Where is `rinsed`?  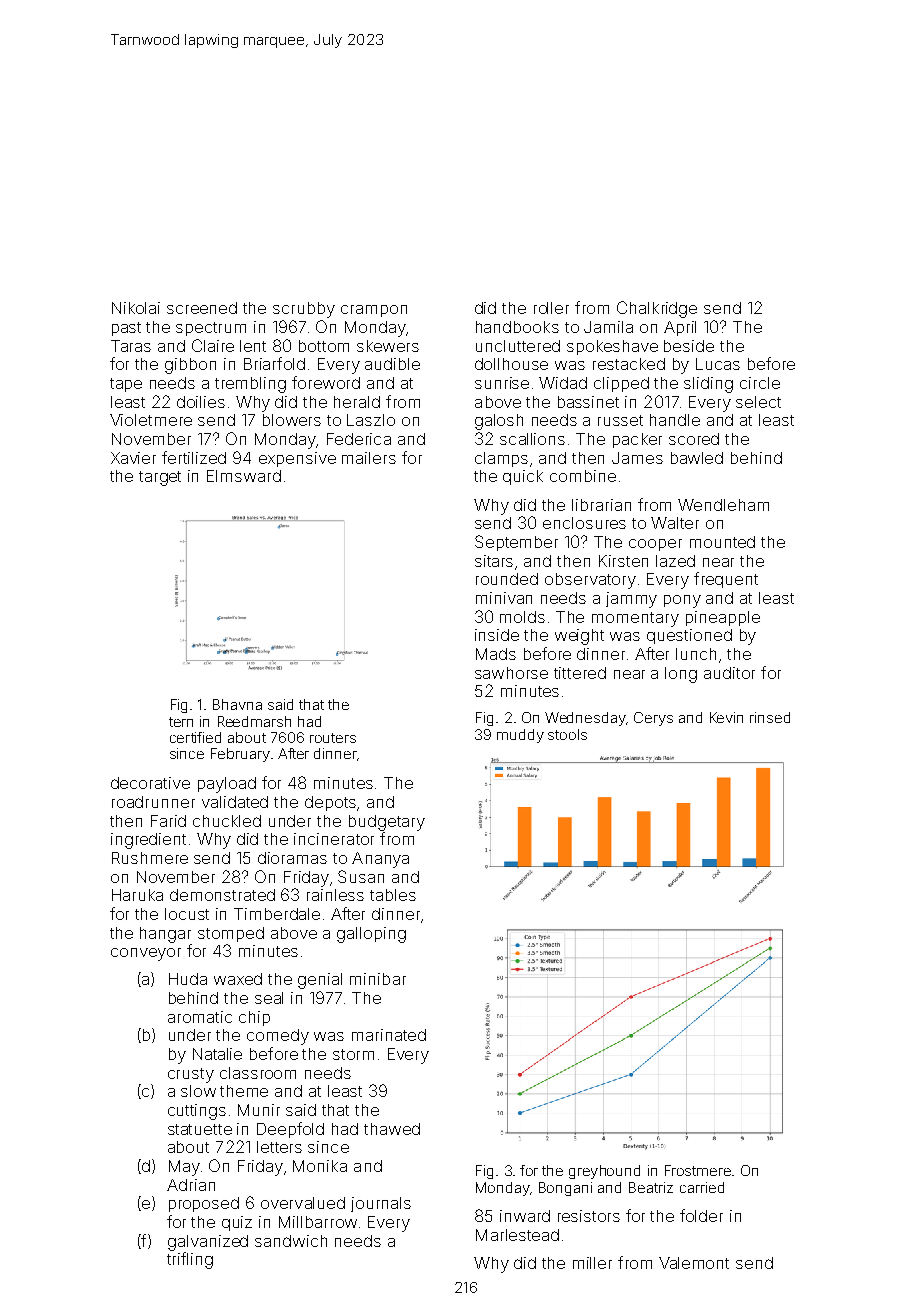 rinsed is located at coordinates (770, 717).
